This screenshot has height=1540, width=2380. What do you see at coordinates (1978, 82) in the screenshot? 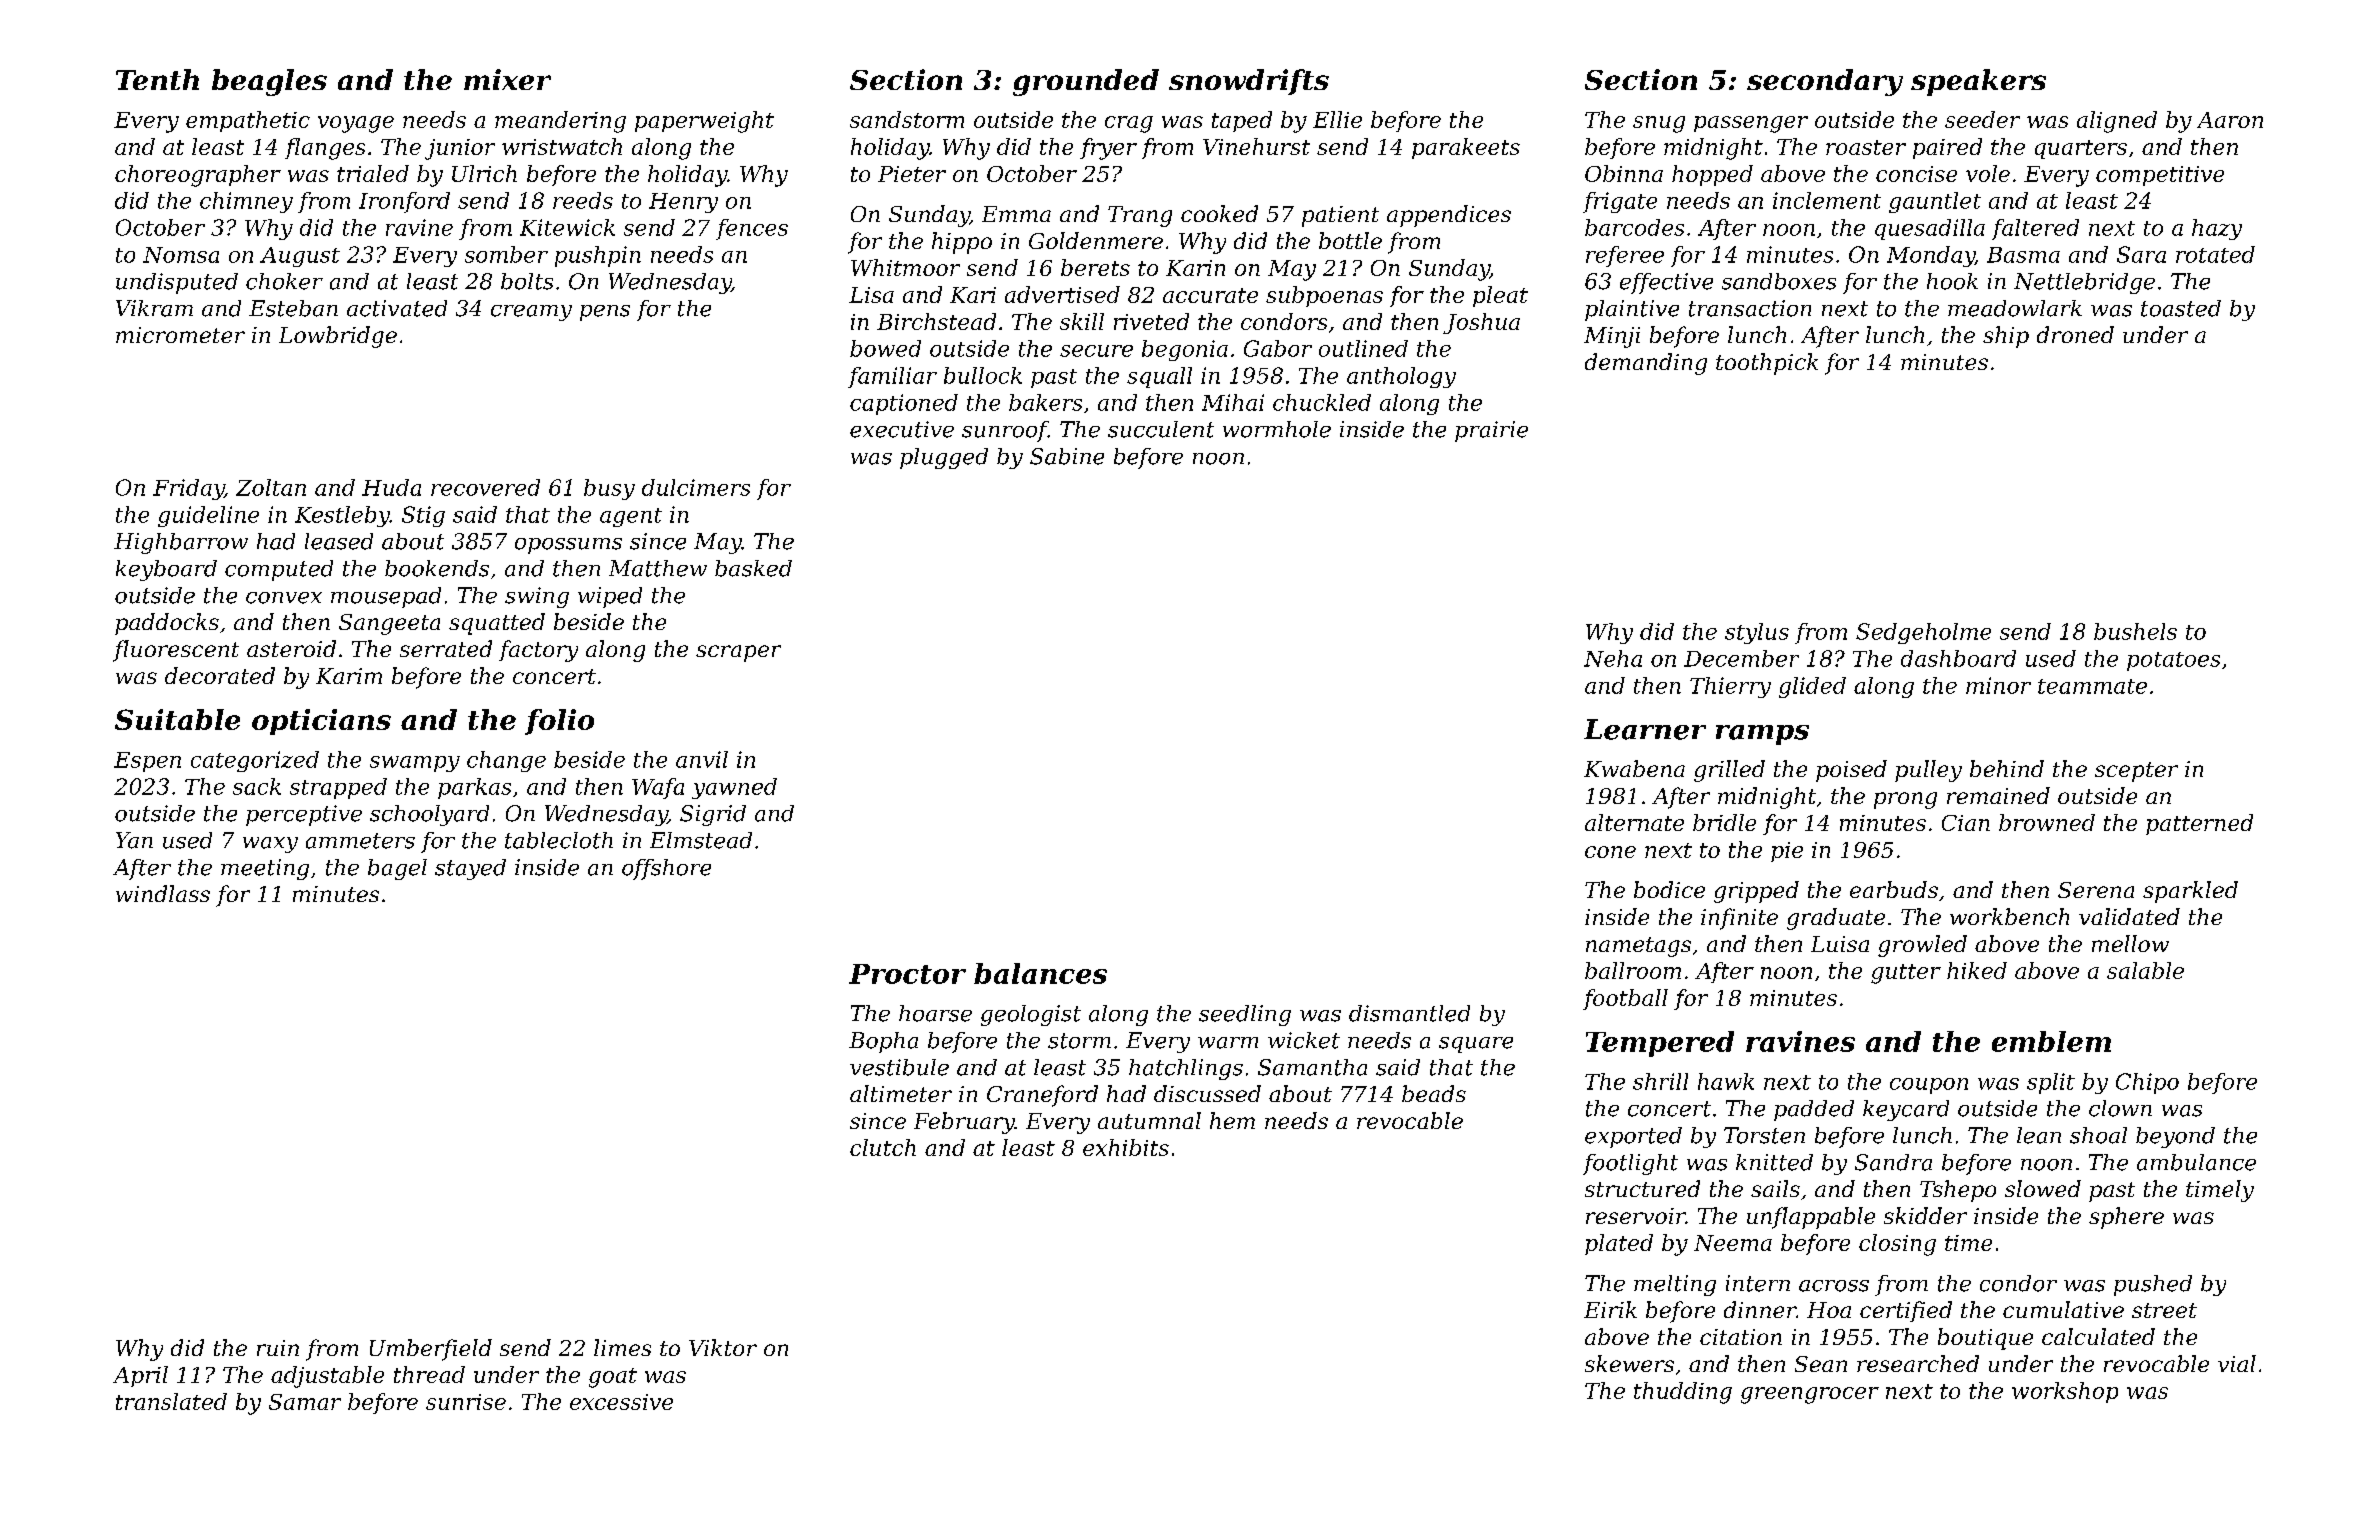
I see `speakers` at bounding box center [1978, 82].
